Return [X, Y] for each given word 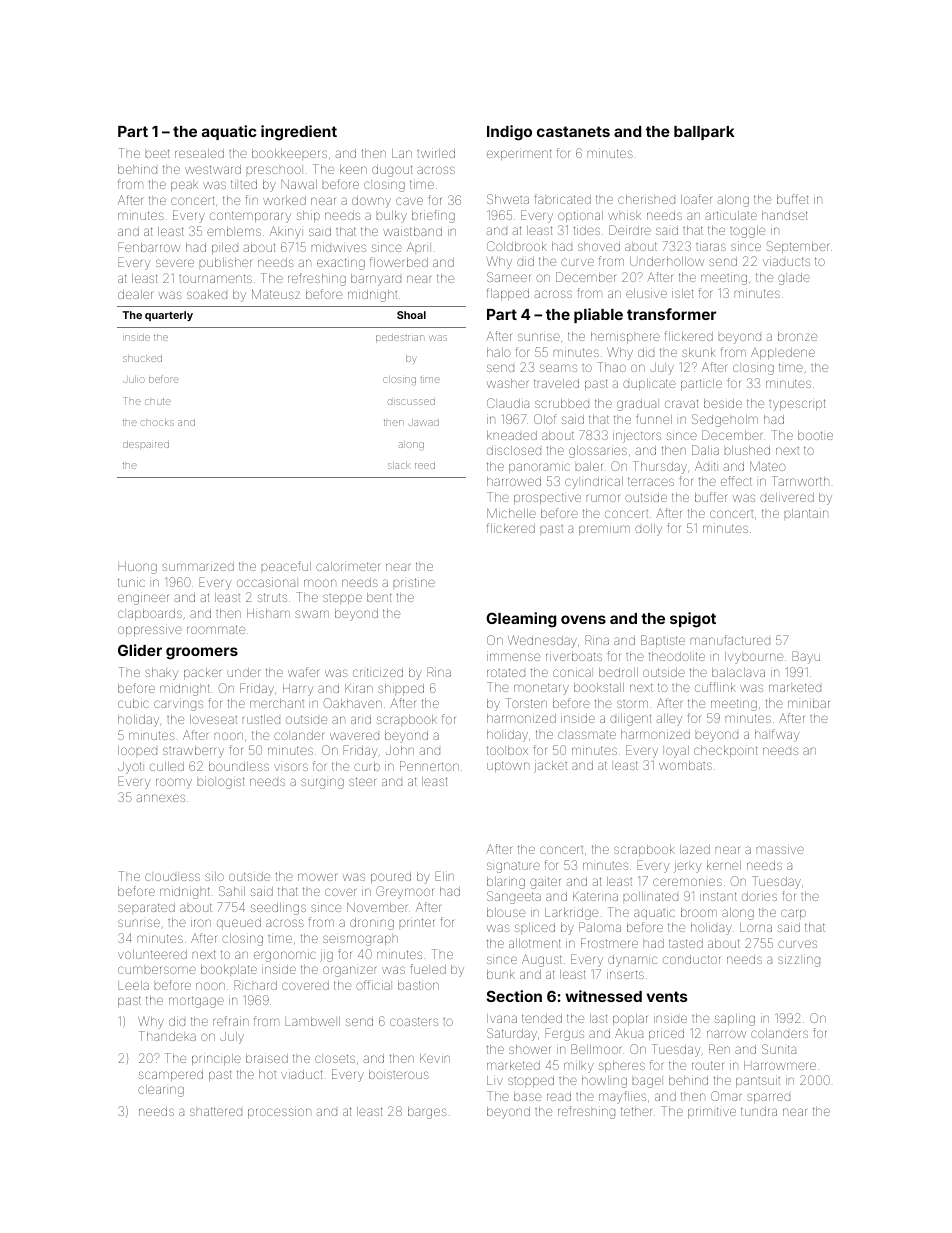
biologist [221, 782]
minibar [808, 703]
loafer [697, 199]
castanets [573, 131]
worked [284, 200]
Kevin [435, 1058]
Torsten [526, 703]
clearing [161, 1091]
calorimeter [348, 566]
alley [669, 720]
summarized [198, 566]
